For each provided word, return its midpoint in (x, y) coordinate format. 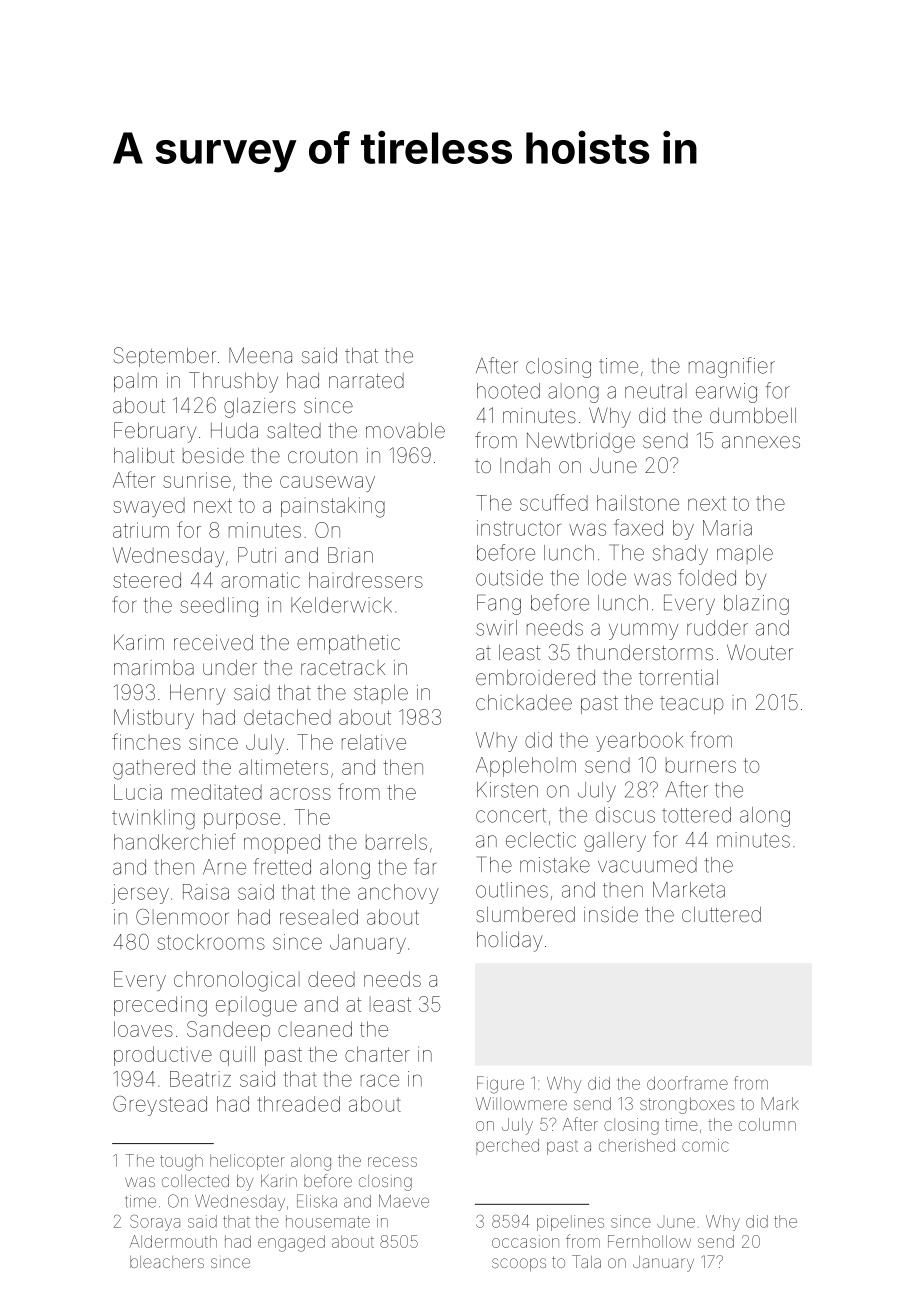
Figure (500, 1085)
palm (135, 382)
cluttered (721, 914)
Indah (525, 465)
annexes (761, 442)
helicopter (247, 1162)
